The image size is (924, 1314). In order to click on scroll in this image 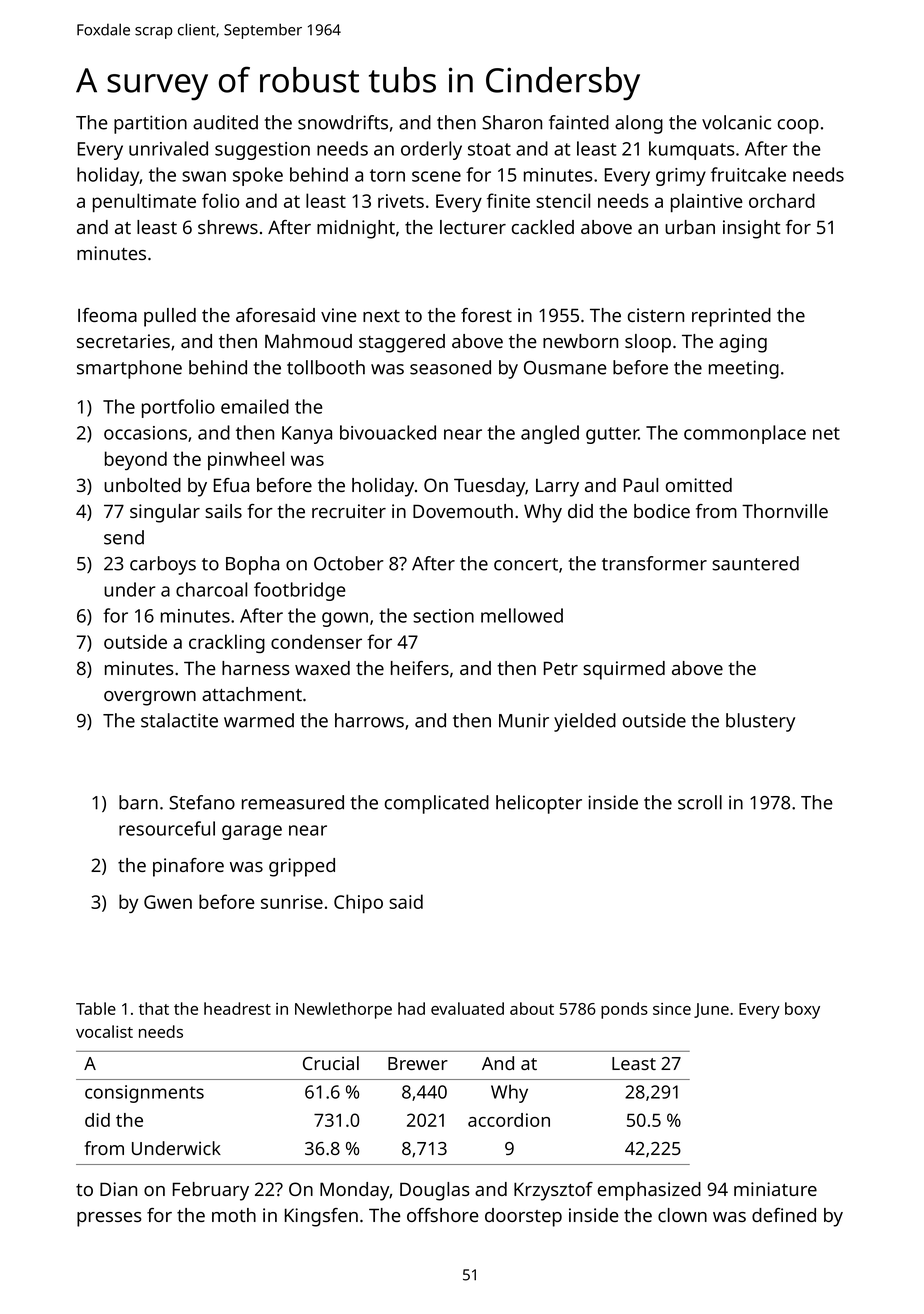, I will do `click(700, 802)`.
